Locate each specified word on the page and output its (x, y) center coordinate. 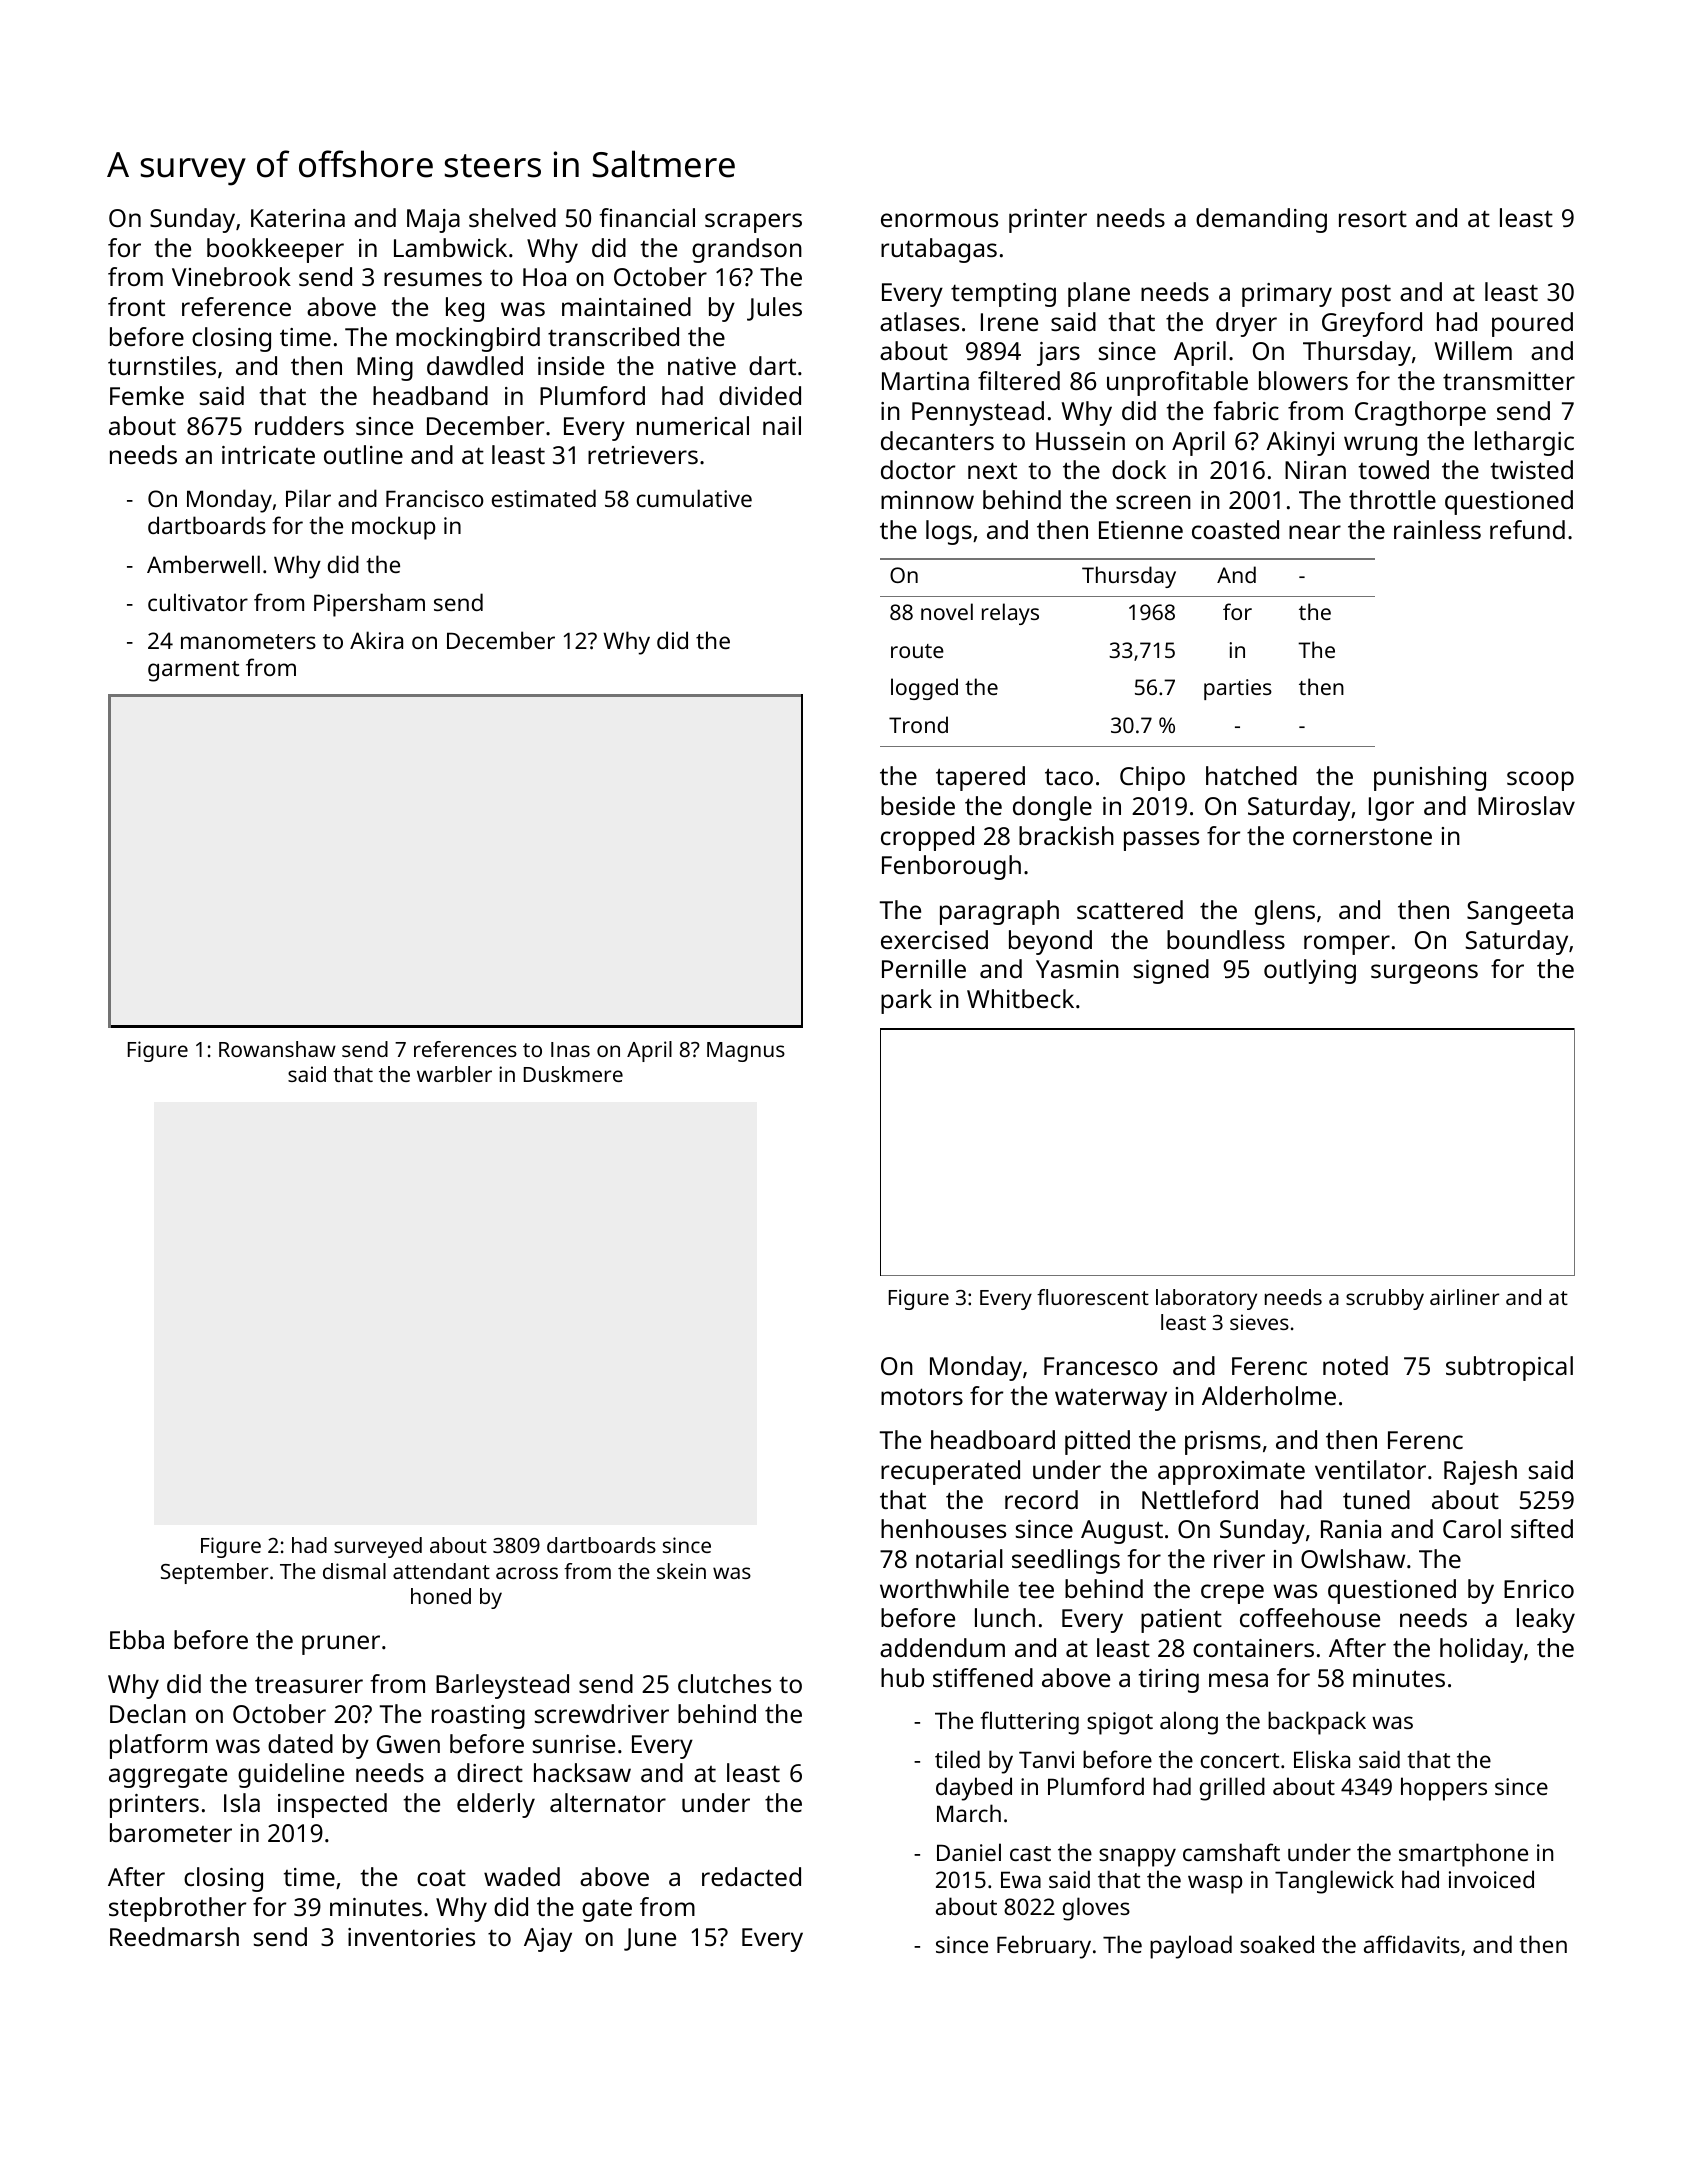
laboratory (1206, 1299)
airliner (1465, 1297)
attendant (441, 1571)
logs (949, 532)
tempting (1003, 295)
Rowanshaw (277, 1049)
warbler (454, 1074)
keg (465, 309)
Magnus (746, 1052)
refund (1527, 529)
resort (1373, 218)
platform (158, 1746)
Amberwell (203, 564)
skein (681, 1571)
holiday (1481, 1650)
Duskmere (573, 1074)
